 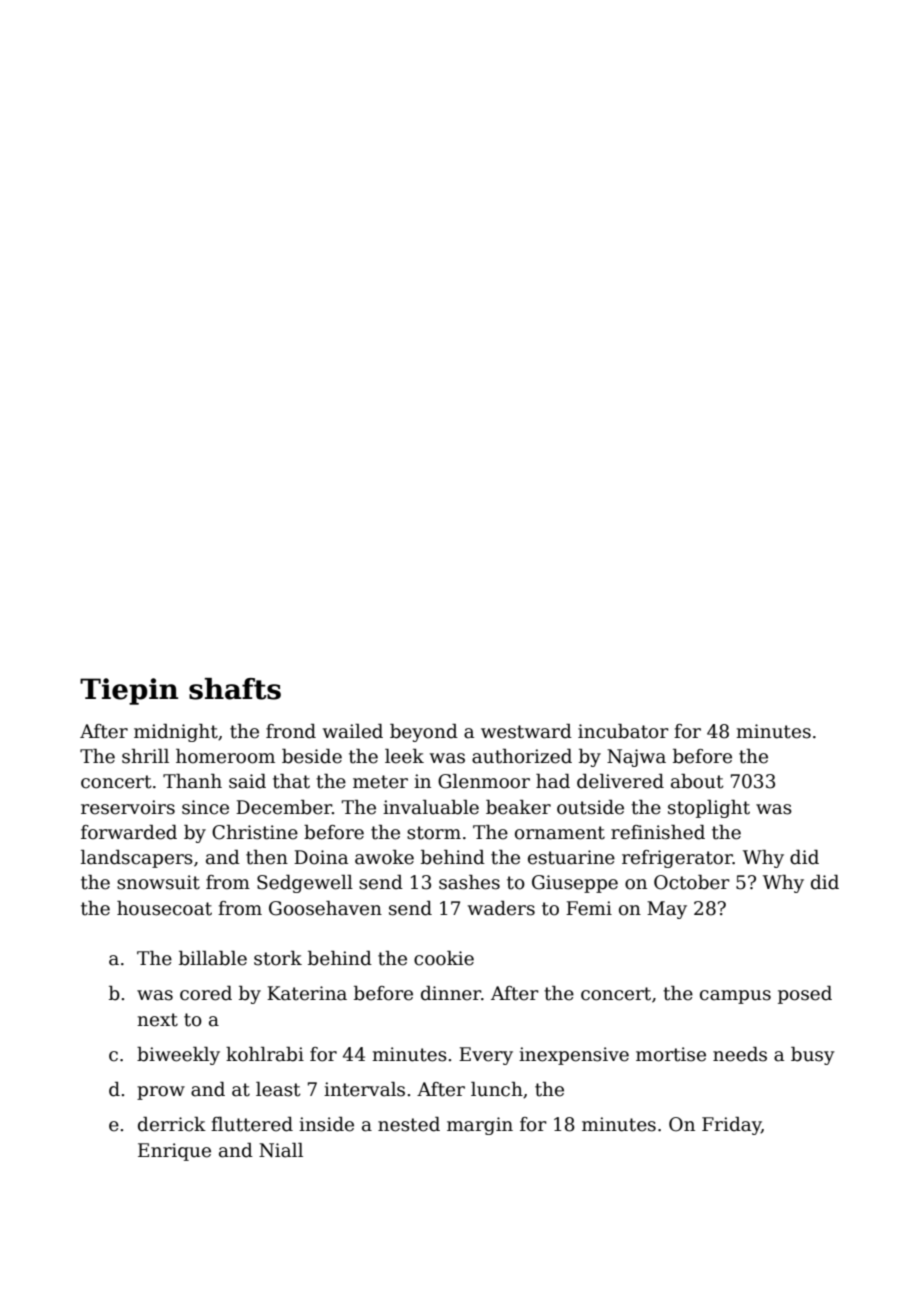 What do you see at coordinates (364, 1089) in the screenshot?
I see `intervals` at bounding box center [364, 1089].
